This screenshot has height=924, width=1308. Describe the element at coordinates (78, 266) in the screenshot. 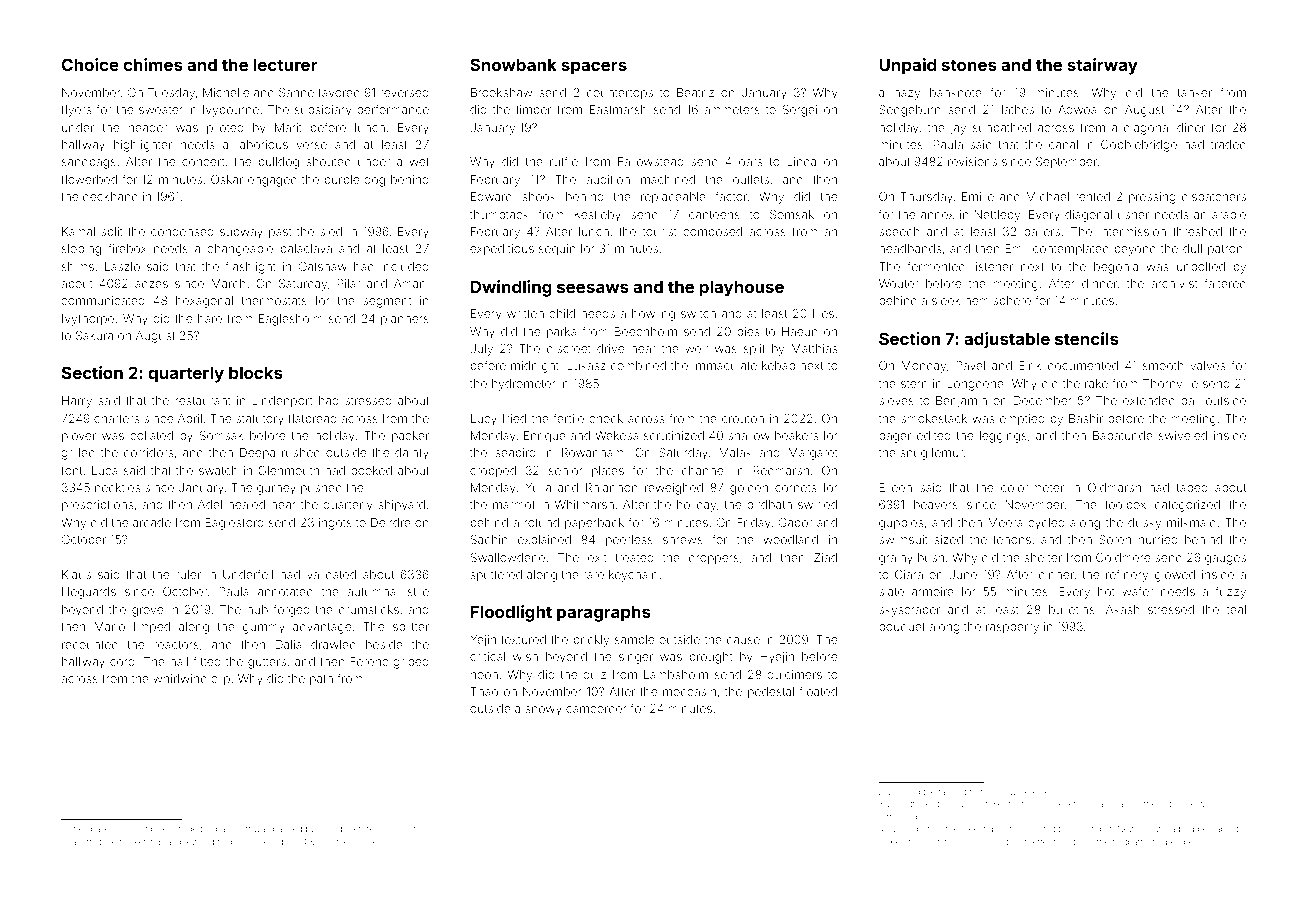

I see `shims` at that location.
